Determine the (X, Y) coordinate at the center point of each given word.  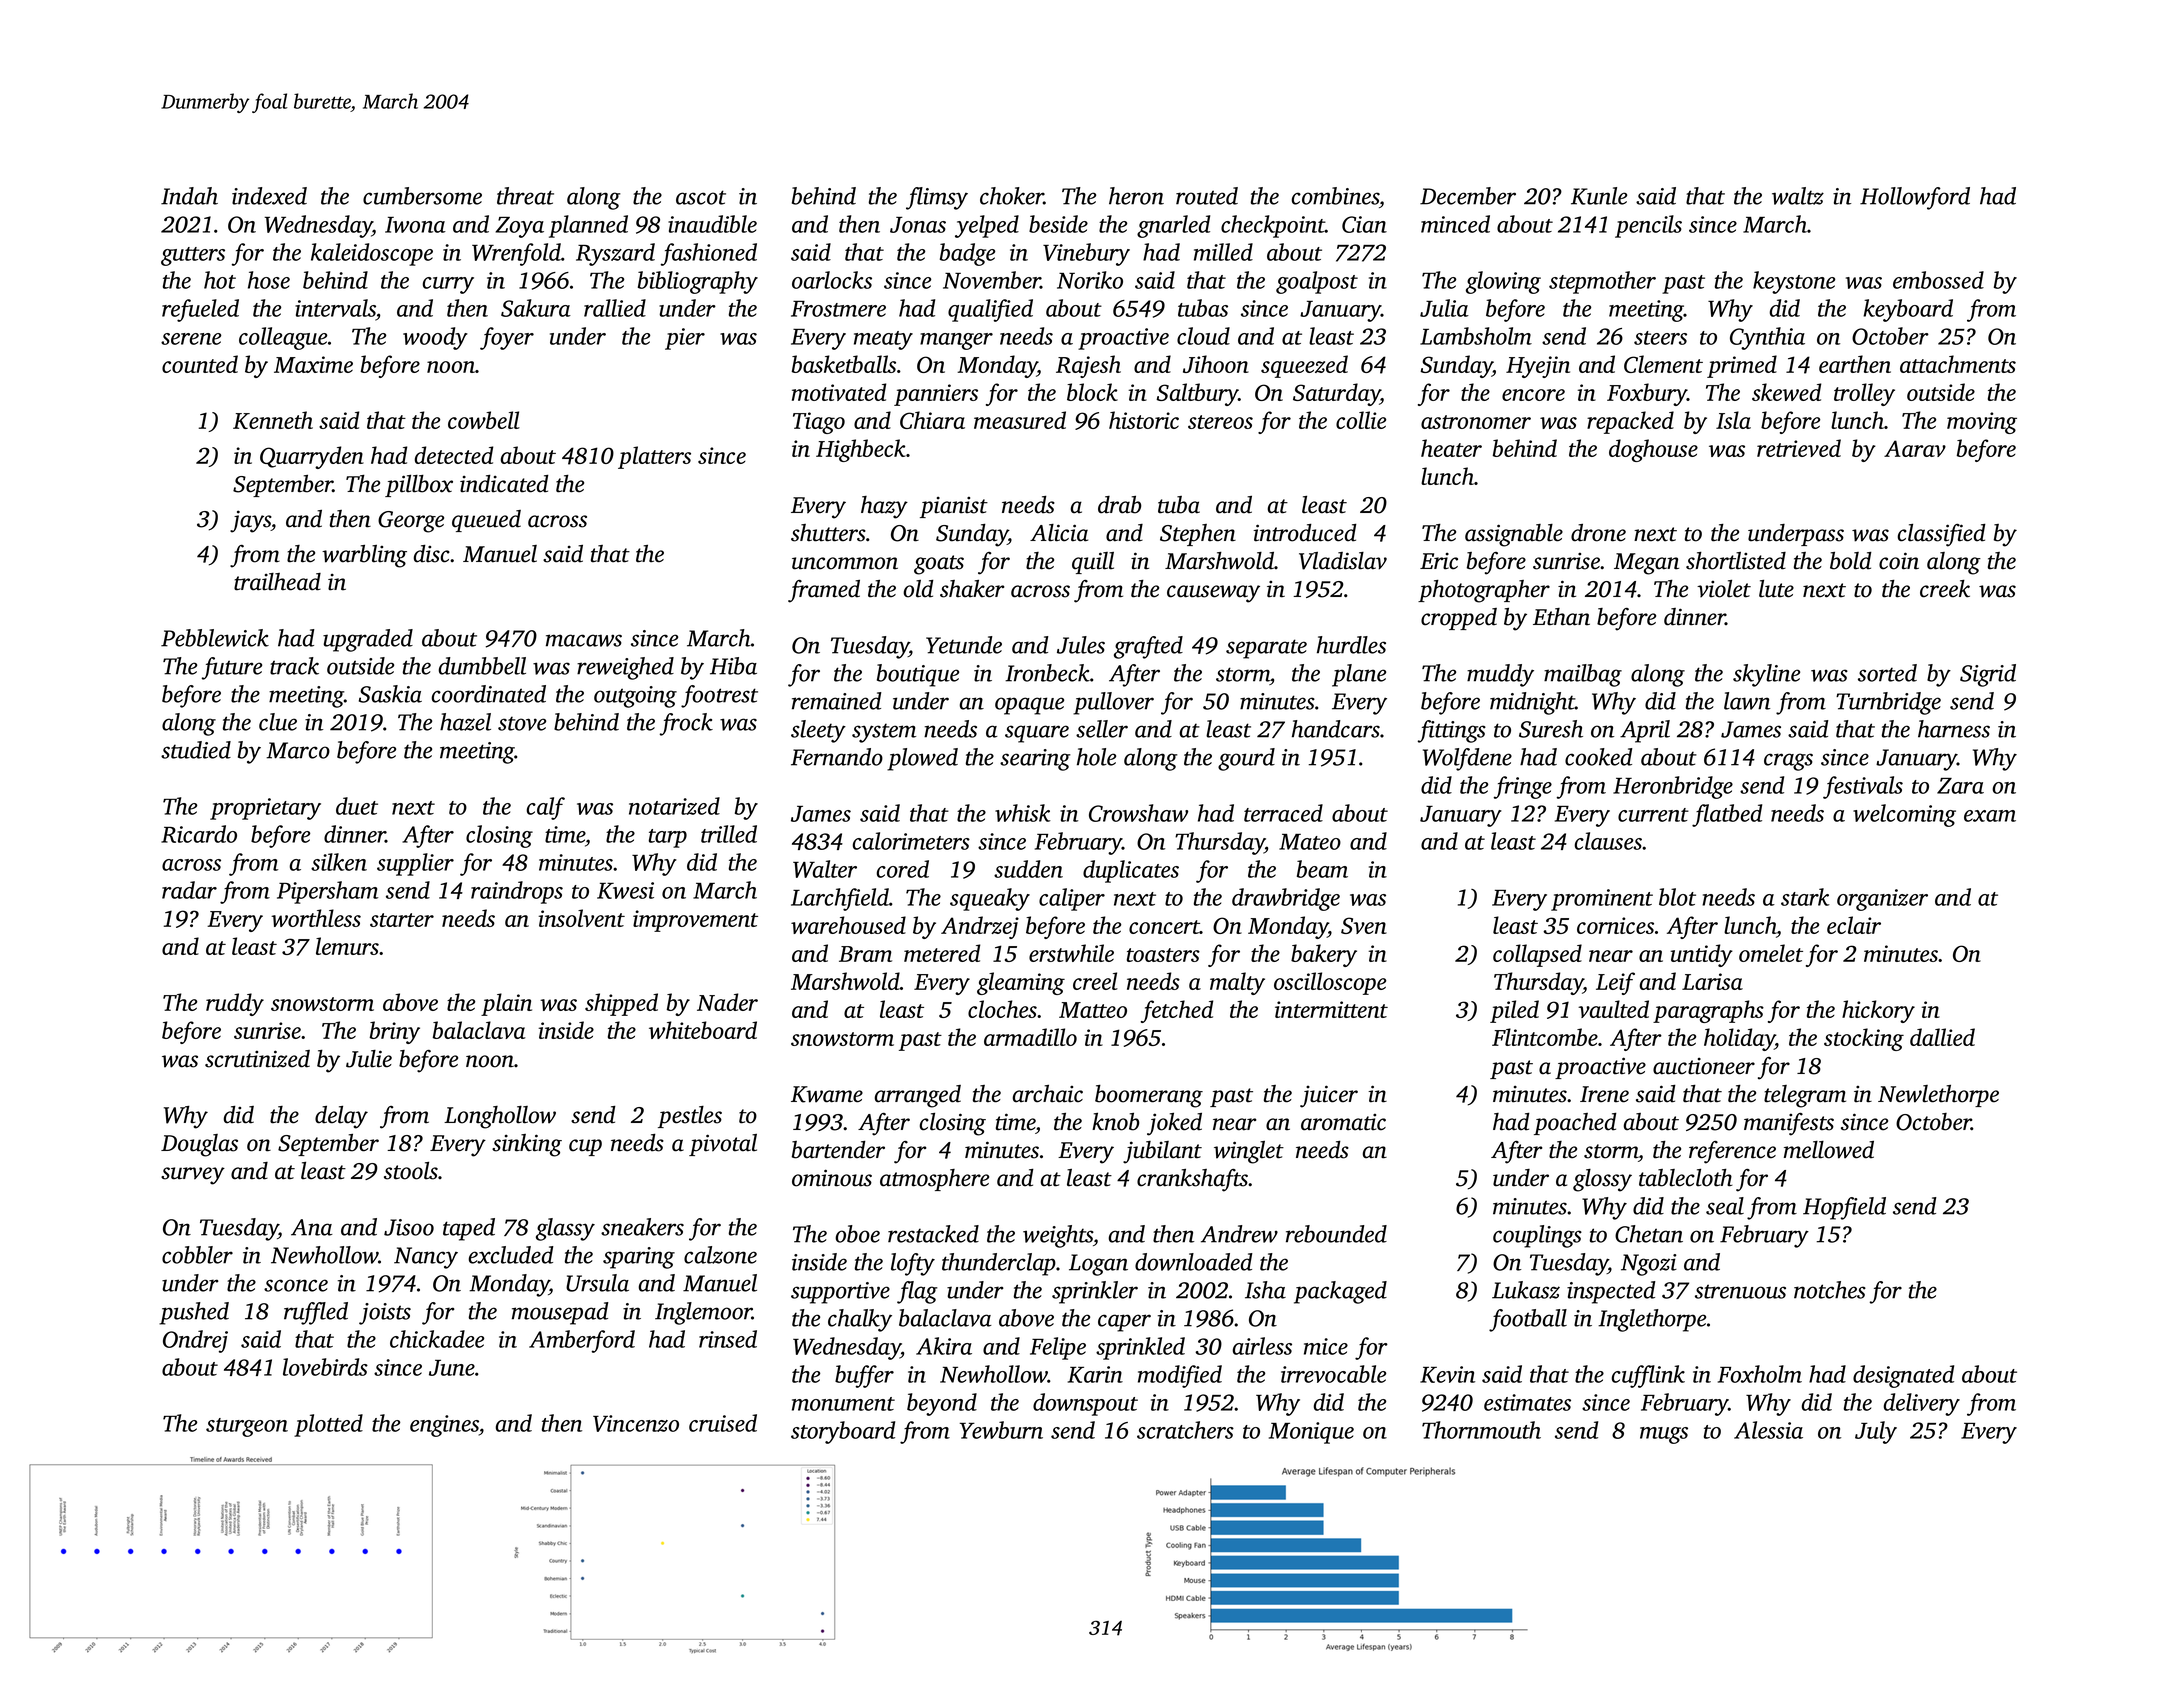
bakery (1324, 955)
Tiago (819, 423)
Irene (1604, 1094)
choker (1012, 196)
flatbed (1727, 815)
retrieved (1799, 448)
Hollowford (1915, 198)
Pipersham (327, 892)
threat (525, 196)
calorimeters (911, 841)
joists (385, 1314)
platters (654, 457)
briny (395, 1032)
